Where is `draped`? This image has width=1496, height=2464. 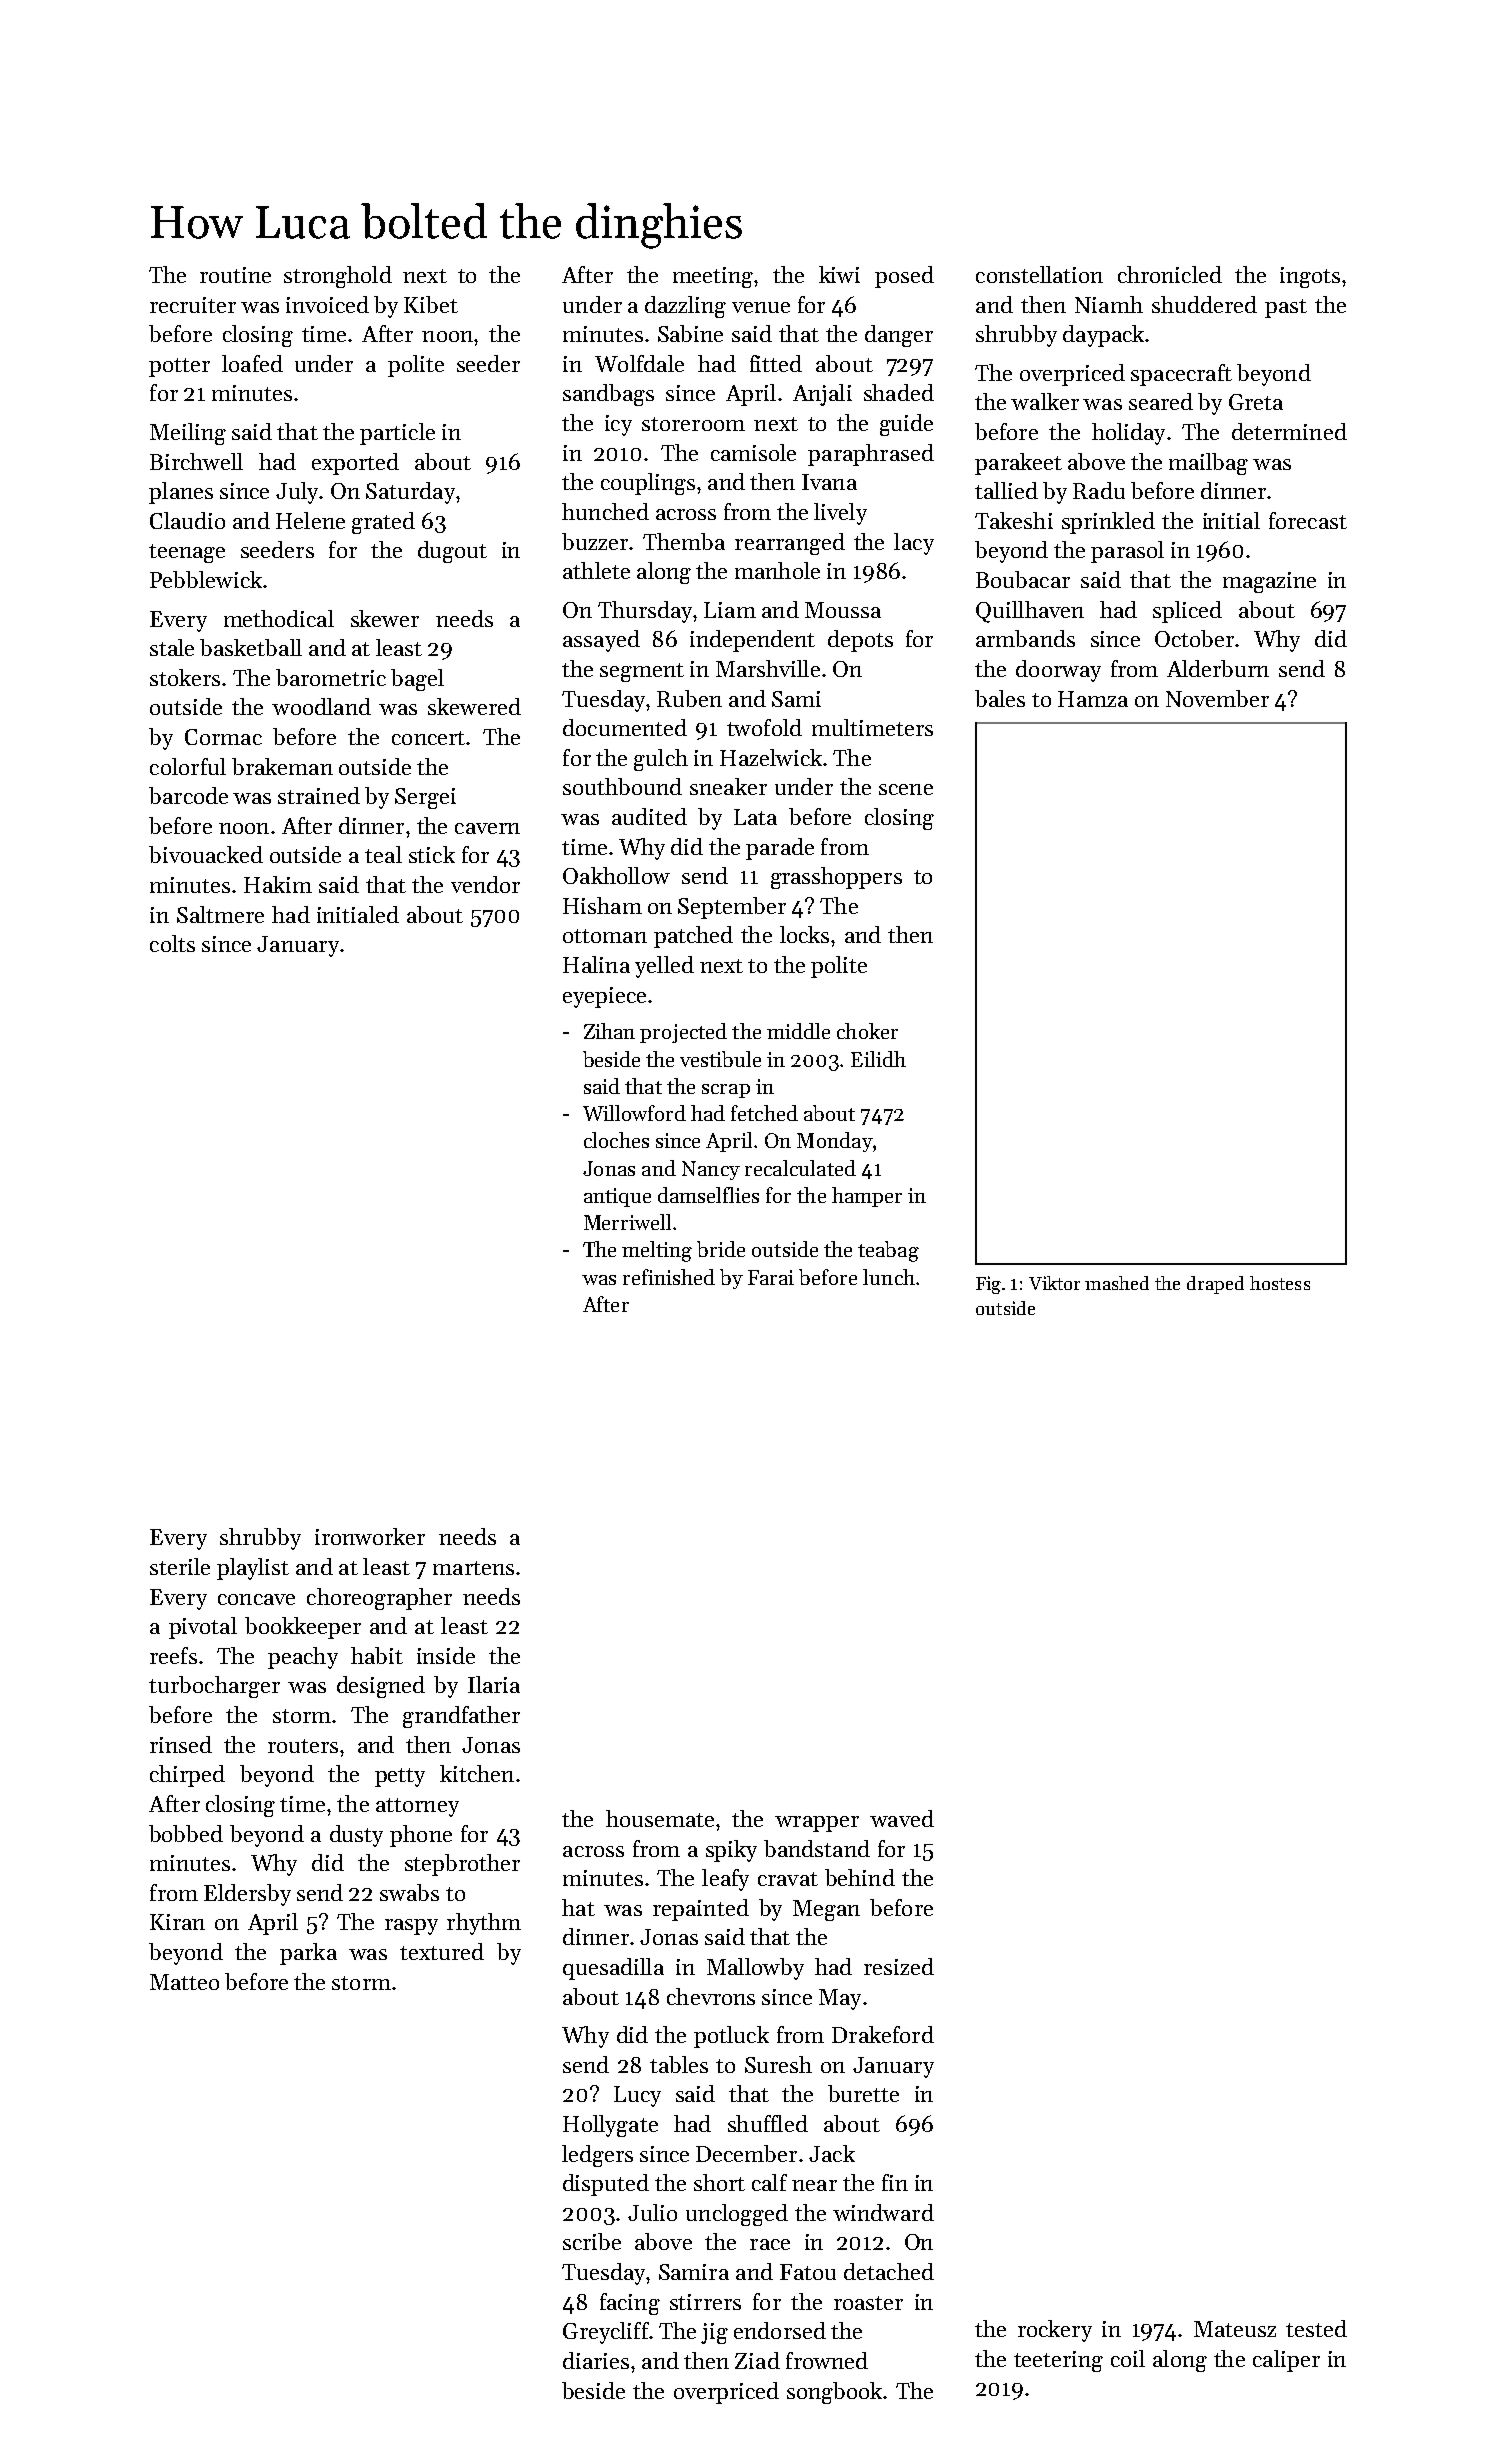 draped is located at coordinates (1215, 1285).
